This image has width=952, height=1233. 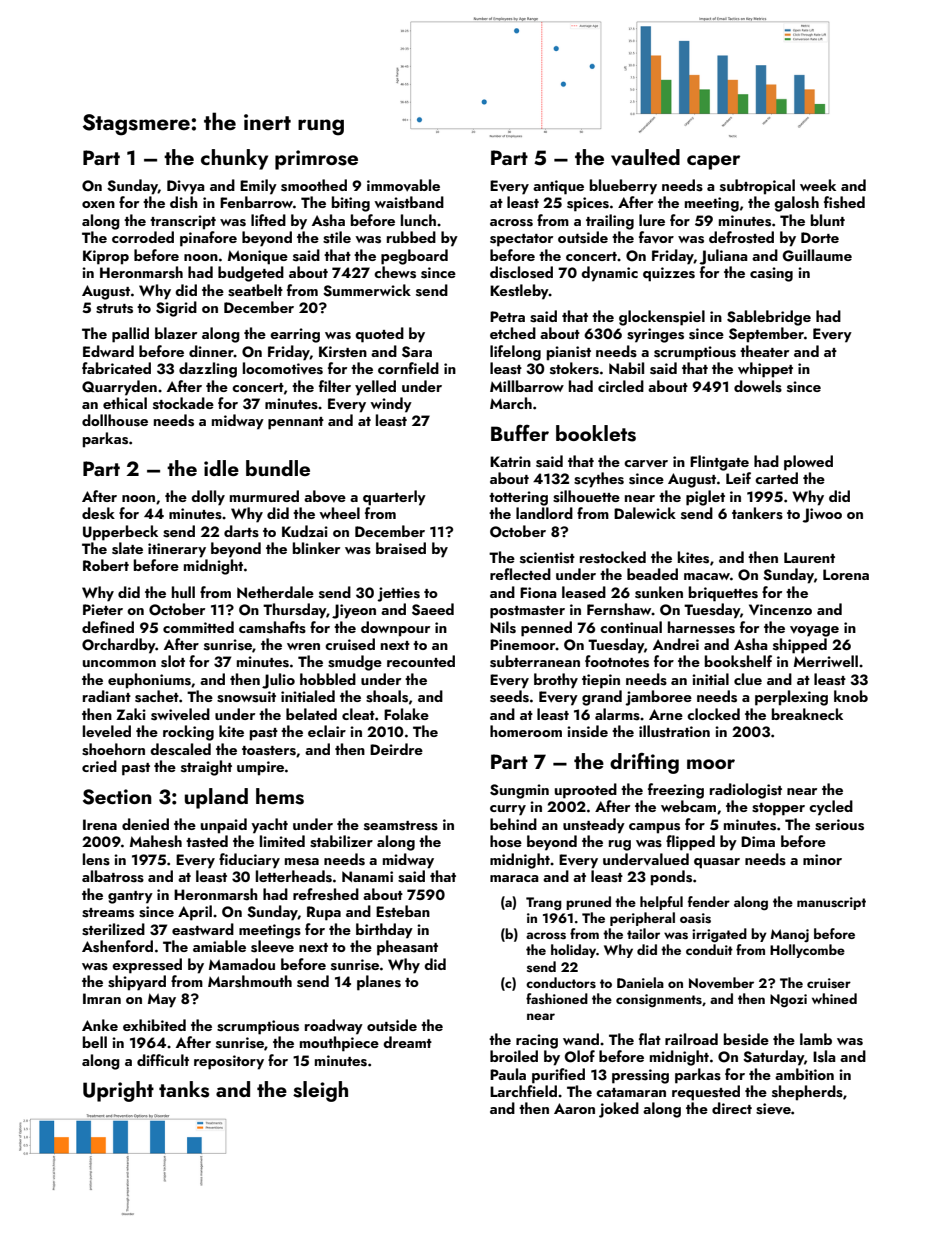 I want to click on tanks, so click(x=184, y=1089).
